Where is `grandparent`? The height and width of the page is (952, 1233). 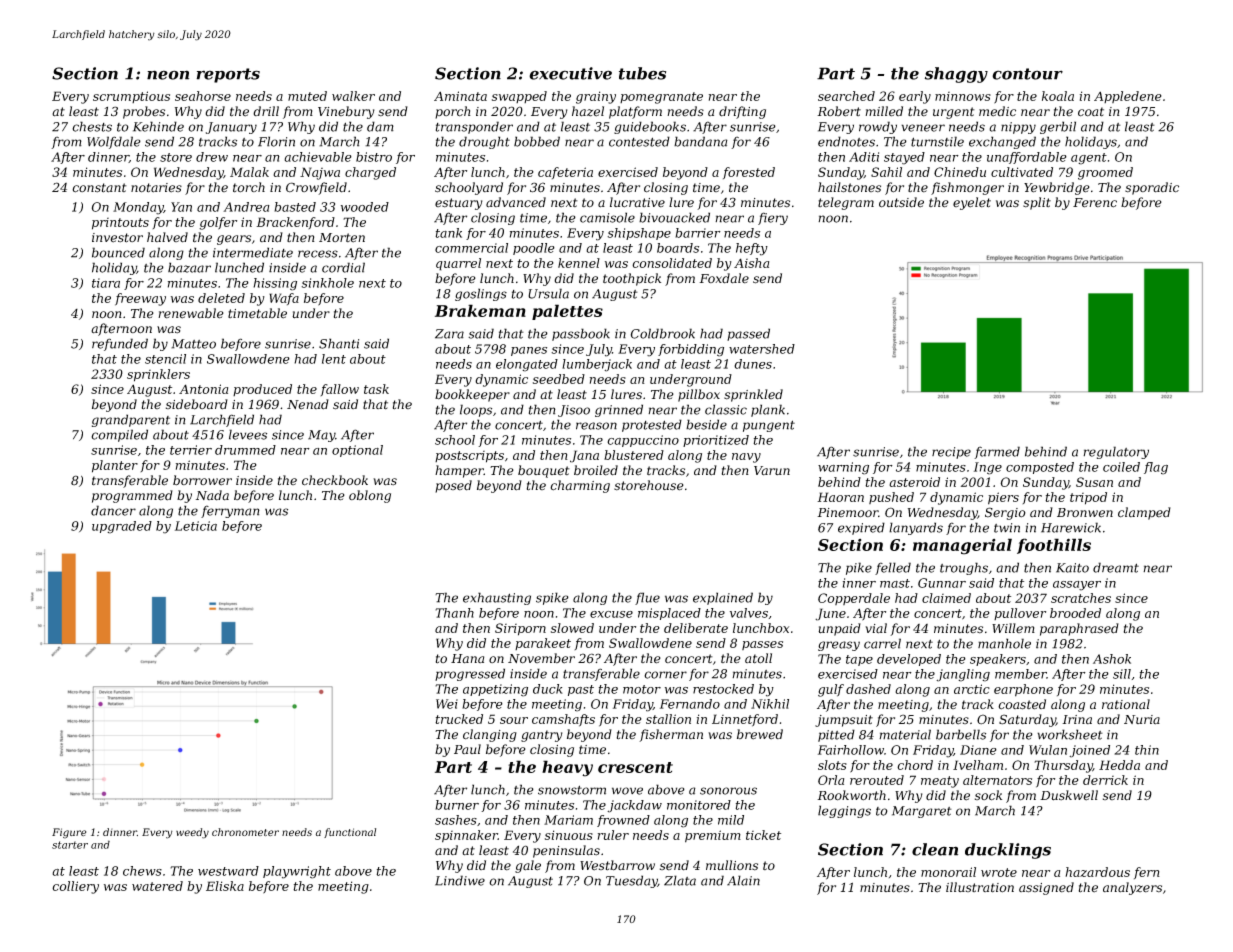 grandparent is located at coordinates (131, 420).
